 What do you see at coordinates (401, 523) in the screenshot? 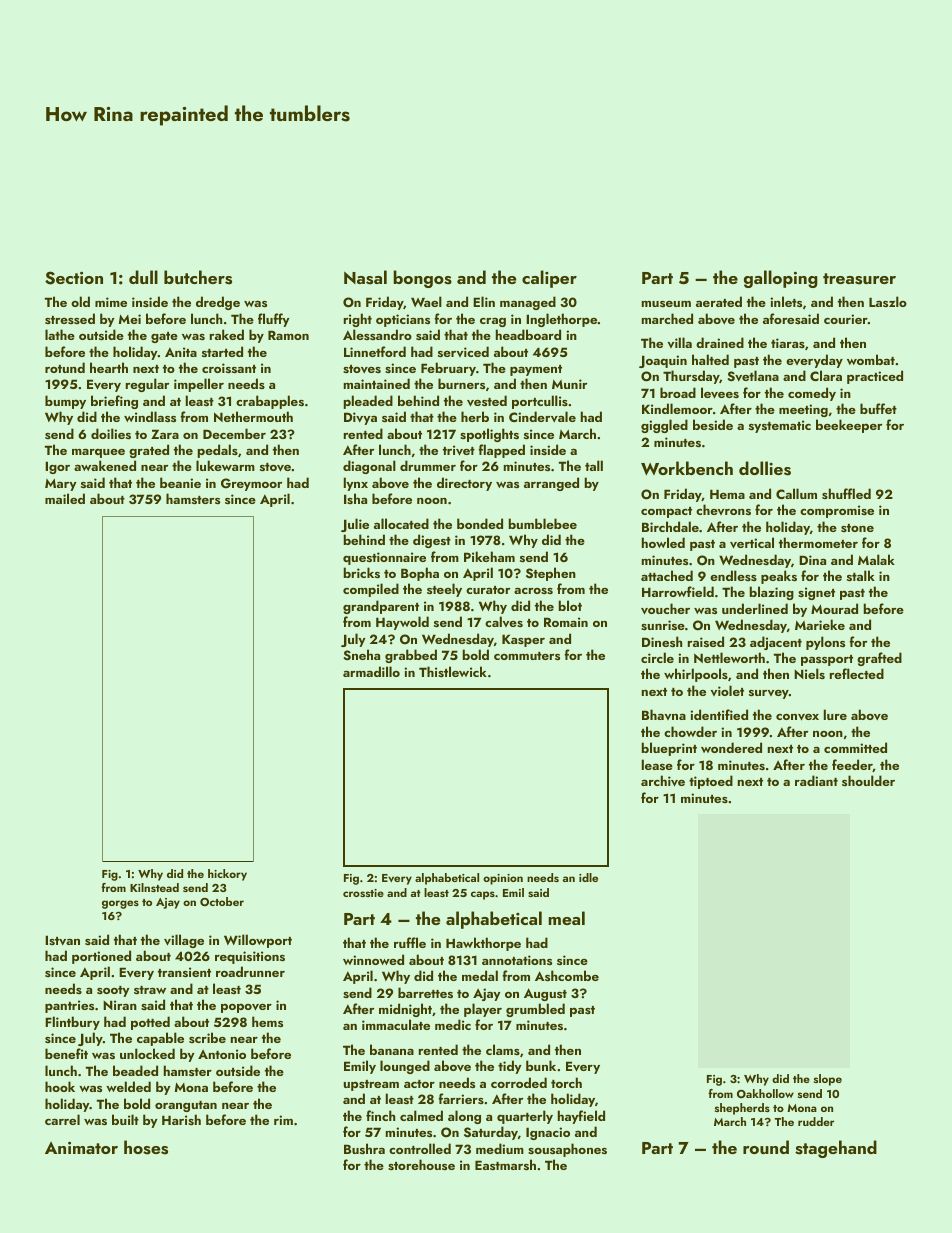
I see `allocated` at bounding box center [401, 523].
